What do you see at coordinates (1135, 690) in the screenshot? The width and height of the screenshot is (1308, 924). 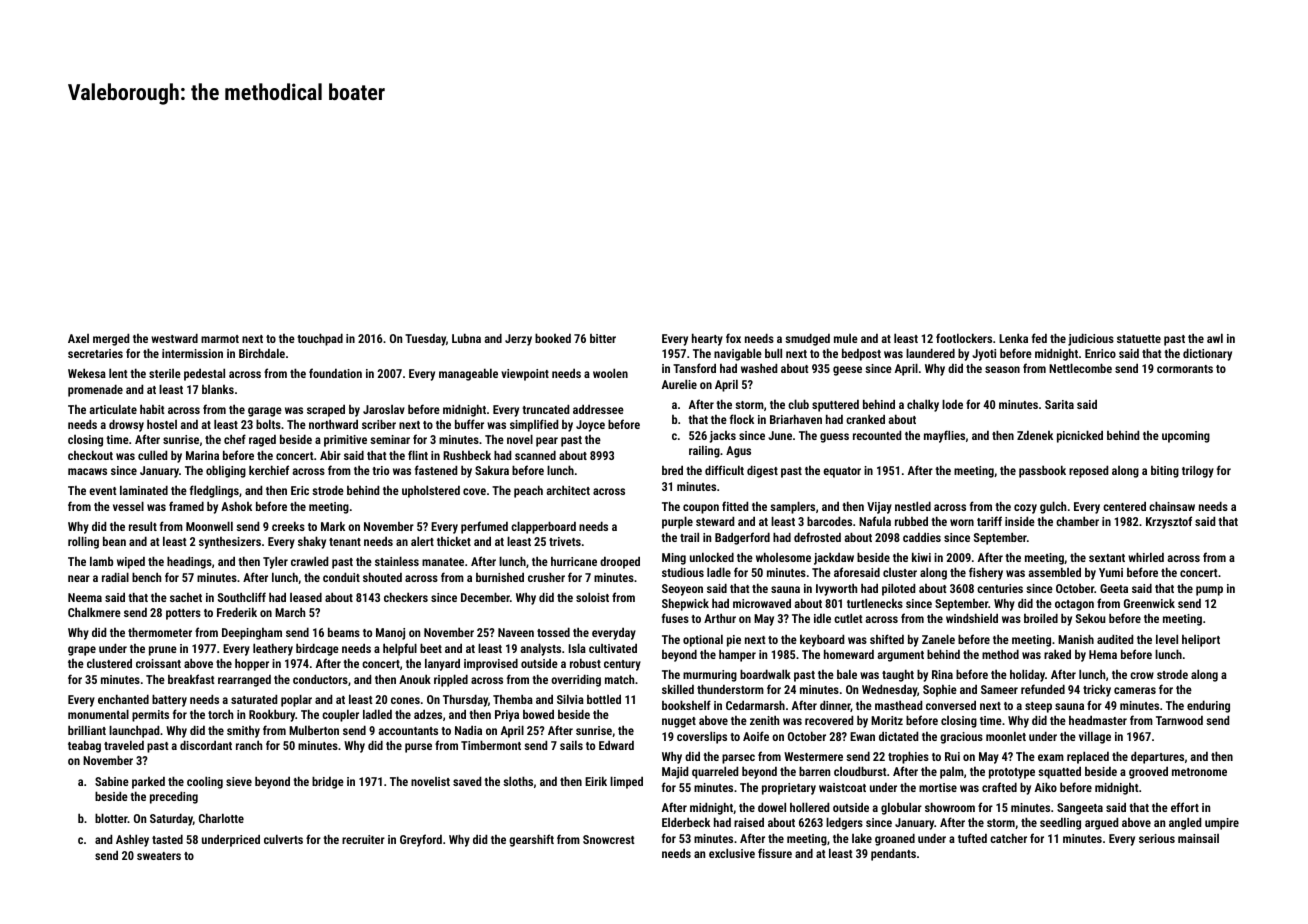 I see `cameras` at bounding box center [1135, 690].
